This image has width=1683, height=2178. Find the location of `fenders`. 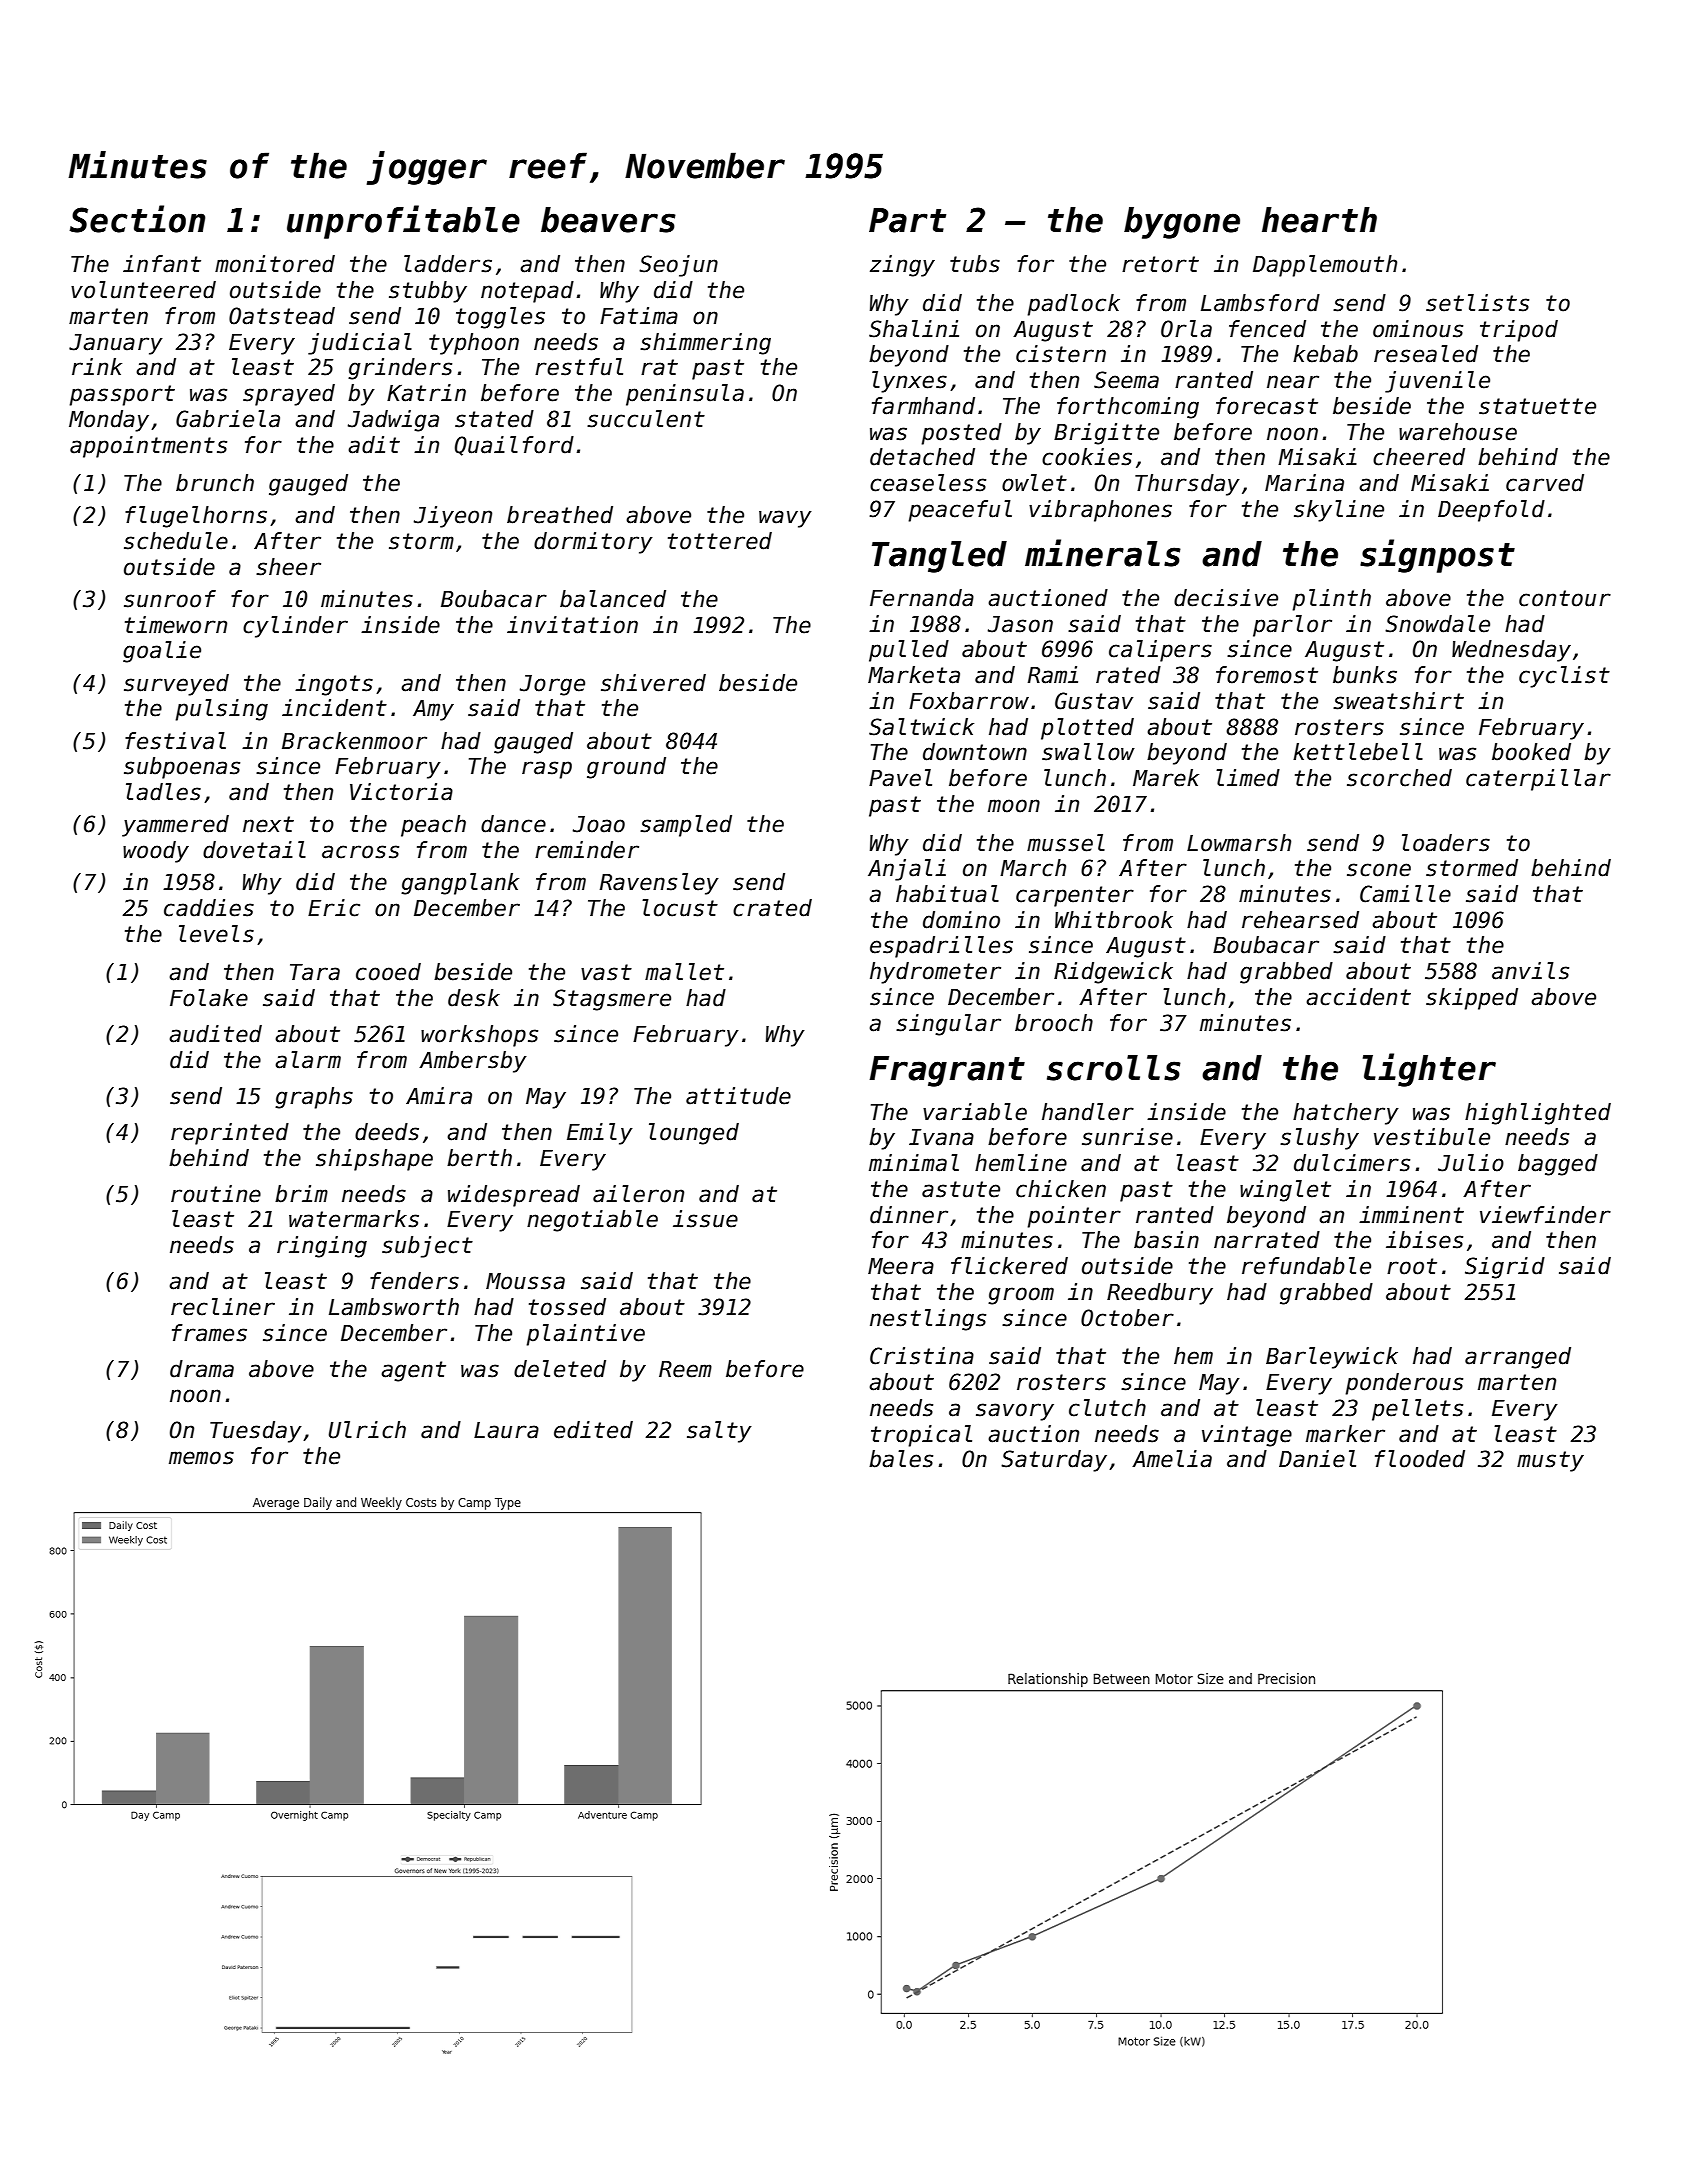

fenders is located at coordinates (414, 1281).
